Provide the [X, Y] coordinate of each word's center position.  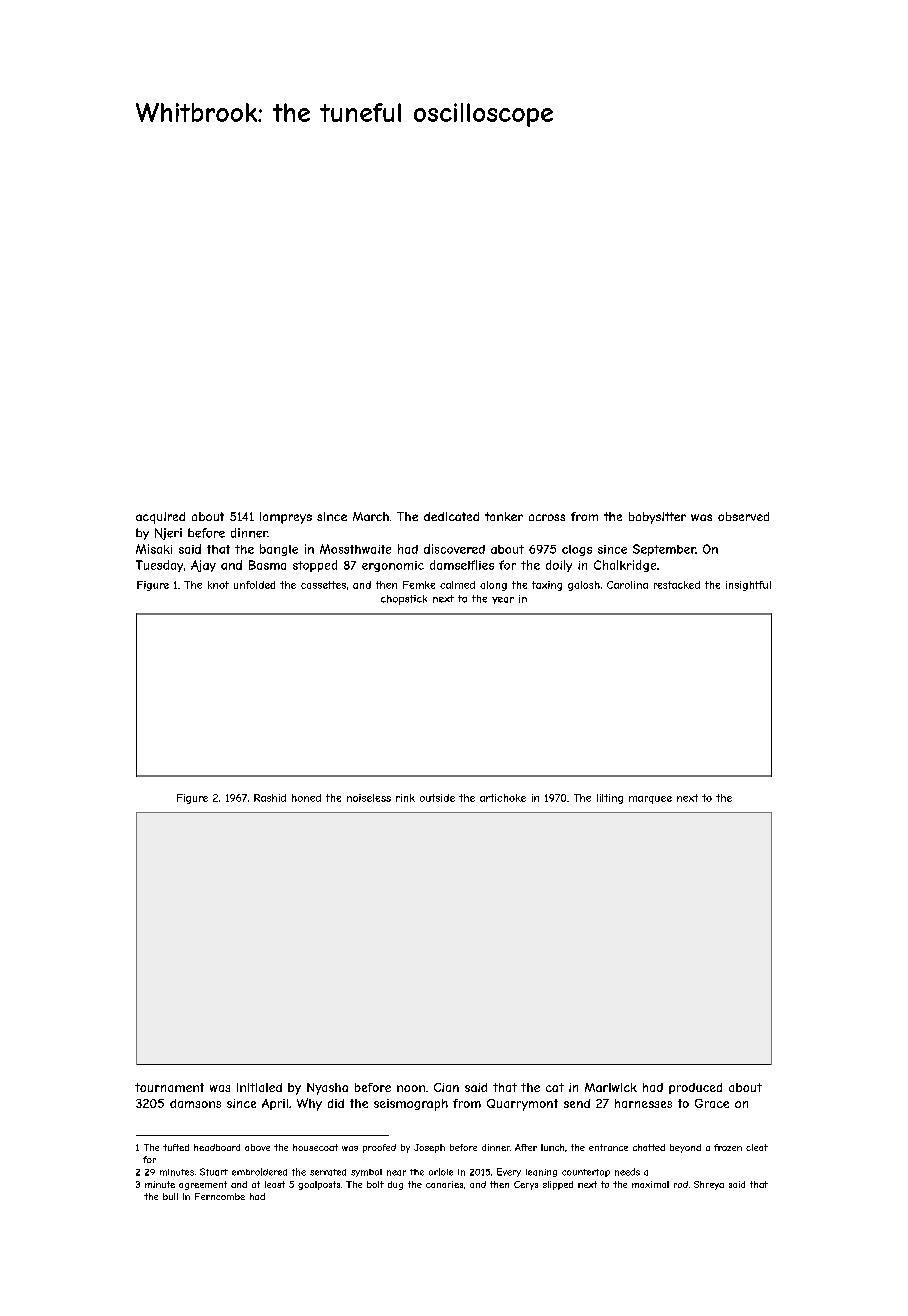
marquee [650, 800]
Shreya [709, 1185]
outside [437, 798]
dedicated [451, 516]
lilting [610, 799]
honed [306, 798]
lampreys [286, 518]
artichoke [503, 798]
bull [170, 1196]
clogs [577, 550]
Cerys [526, 1185]
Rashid [270, 798]
